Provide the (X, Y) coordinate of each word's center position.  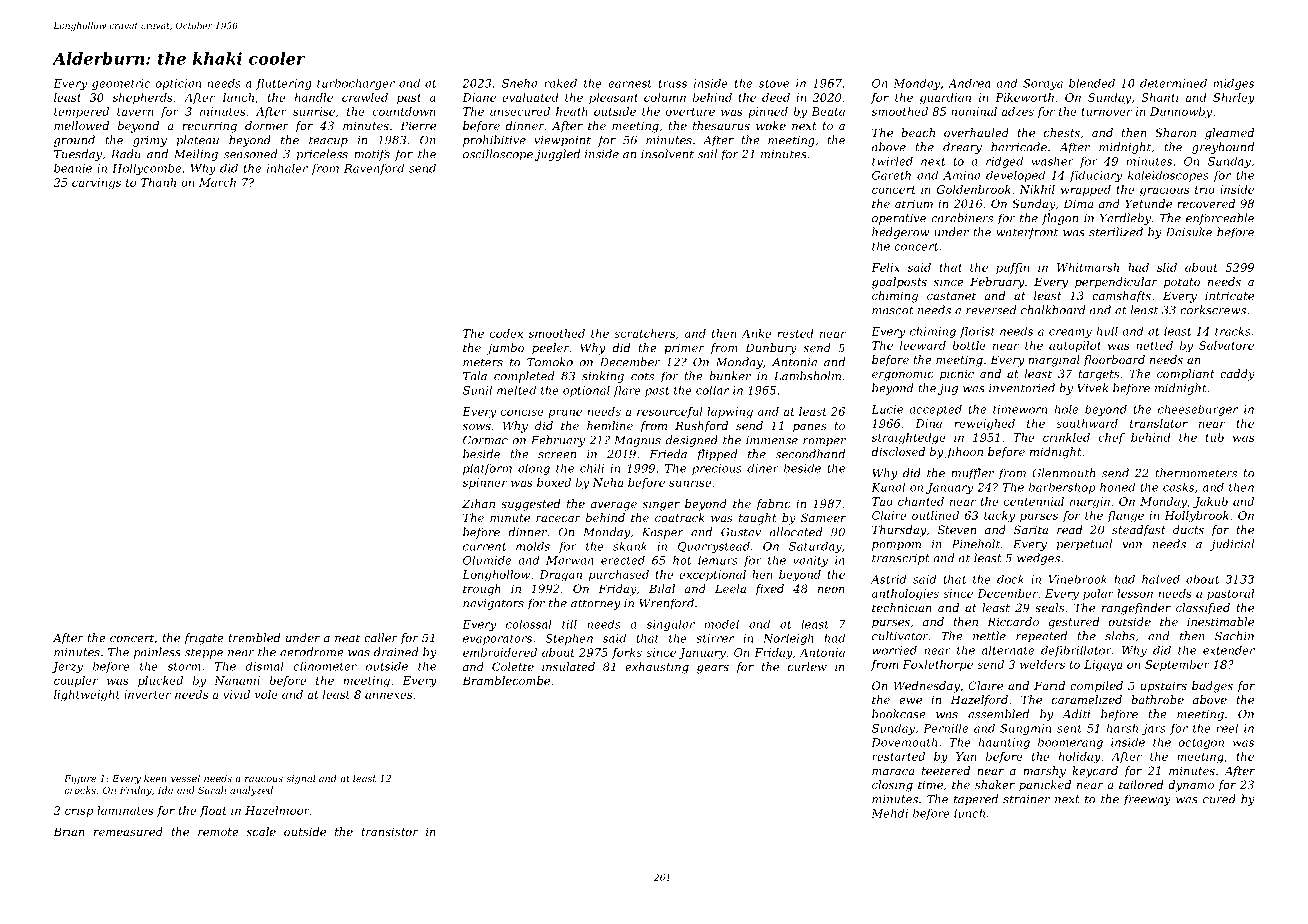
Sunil (477, 390)
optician (178, 84)
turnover (1106, 112)
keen (155, 778)
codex (506, 333)
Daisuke (1189, 232)
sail (707, 154)
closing (892, 786)
